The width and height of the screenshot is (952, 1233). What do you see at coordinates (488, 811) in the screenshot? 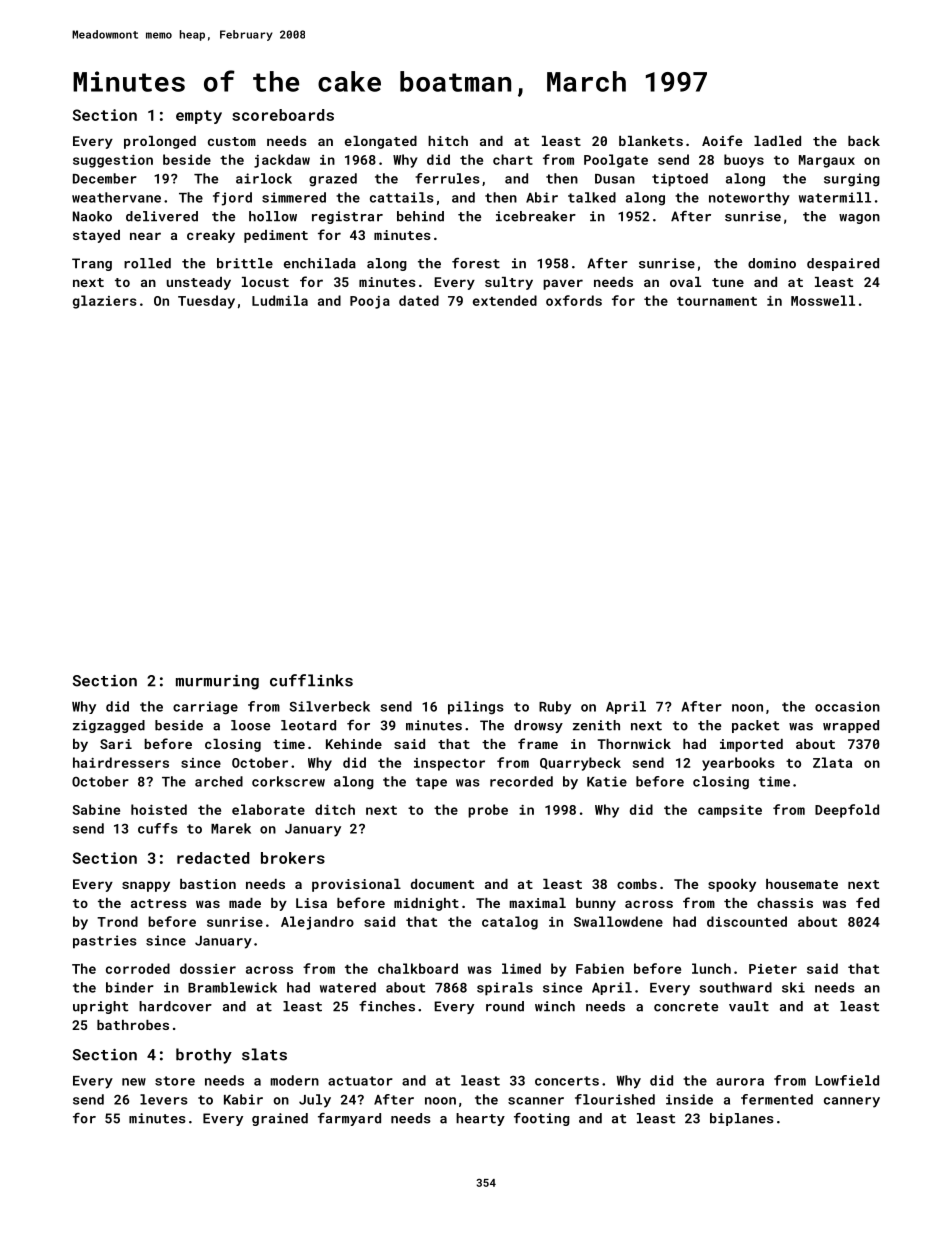
I see `probe` at bounding box center [488, 811].
